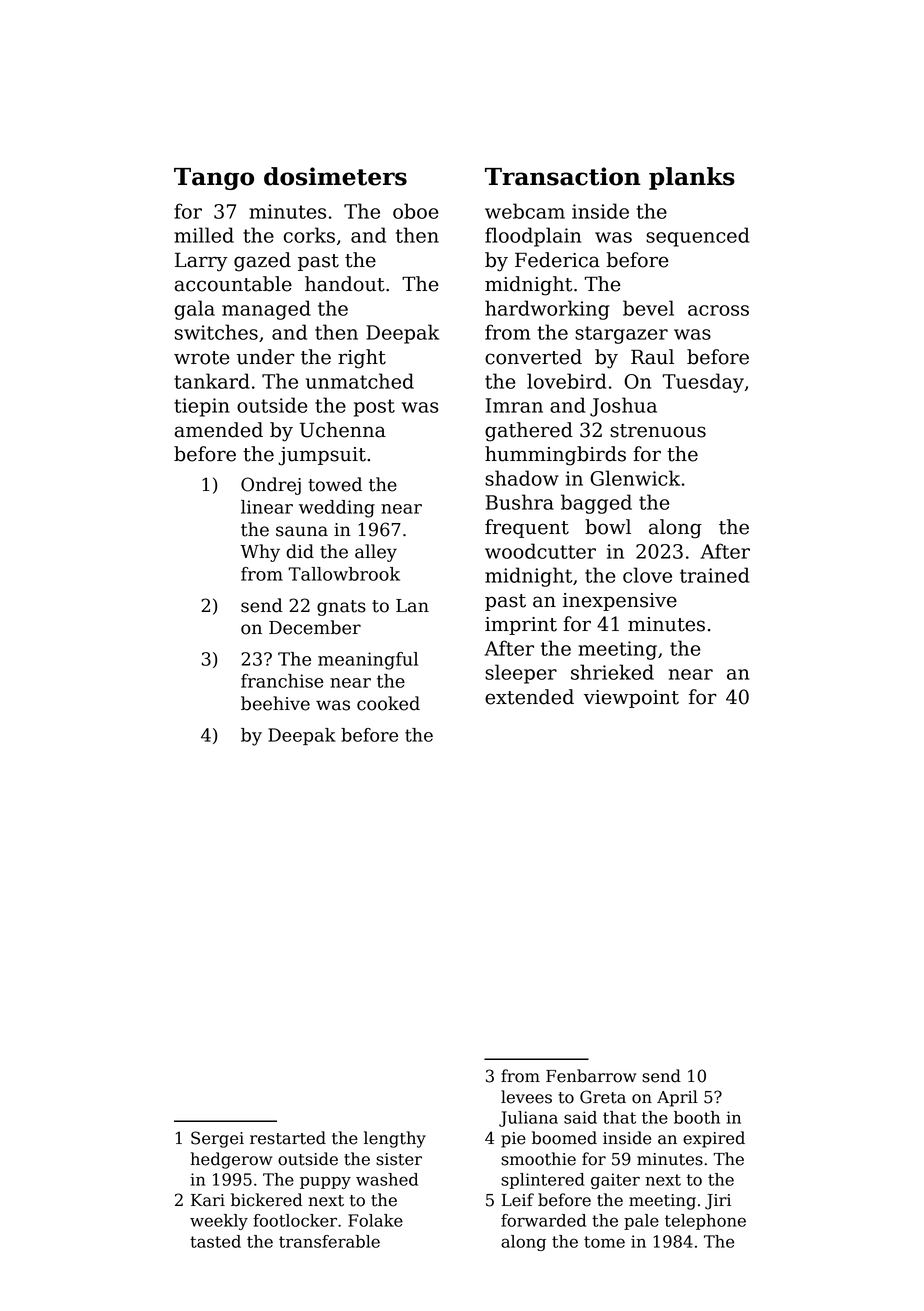  I want to click on extended, so click(529, 697).
